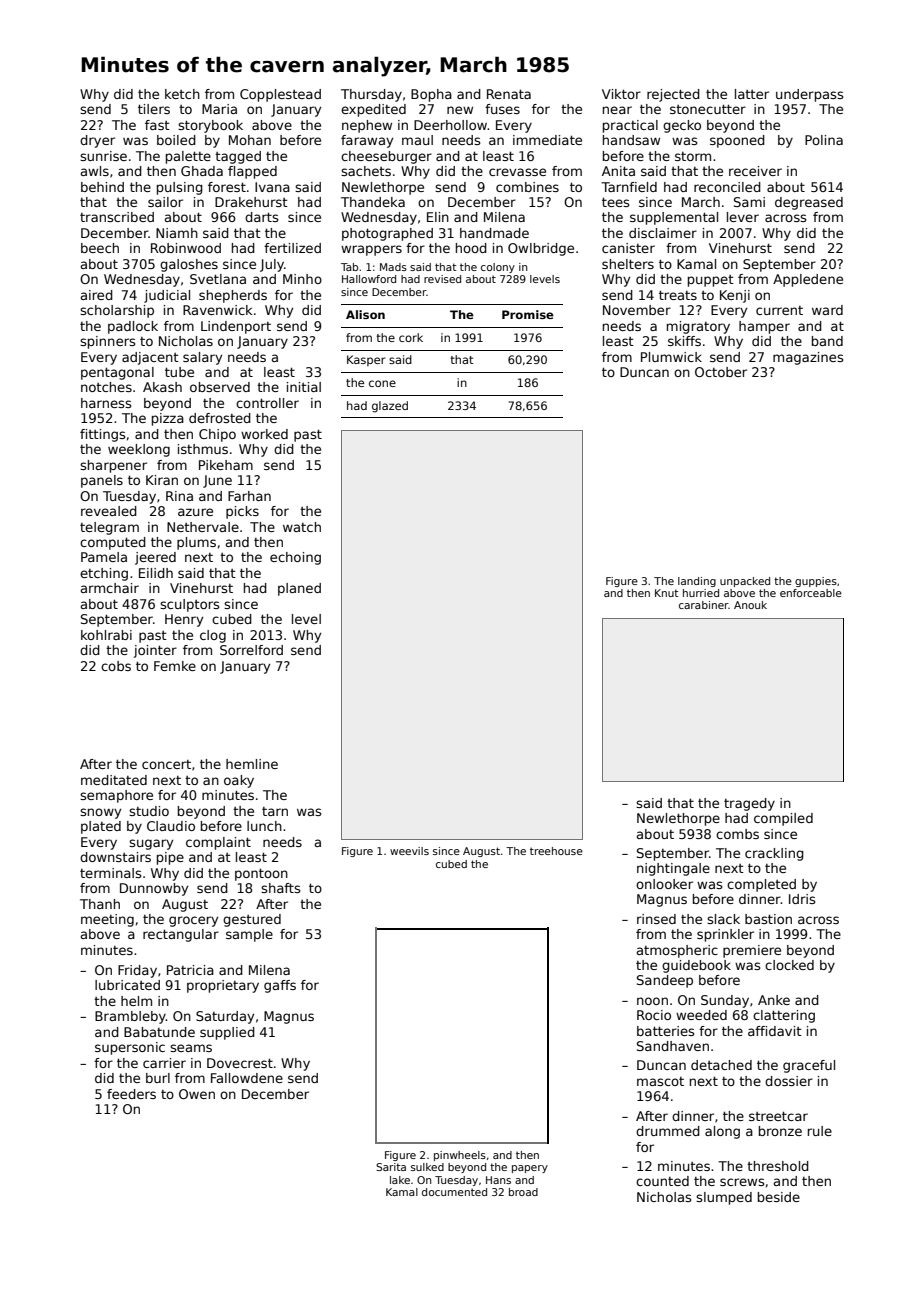  What do you see at coordinates (721, 372) in the screenshot?
I see `October` at bounding box center [721, 372].
